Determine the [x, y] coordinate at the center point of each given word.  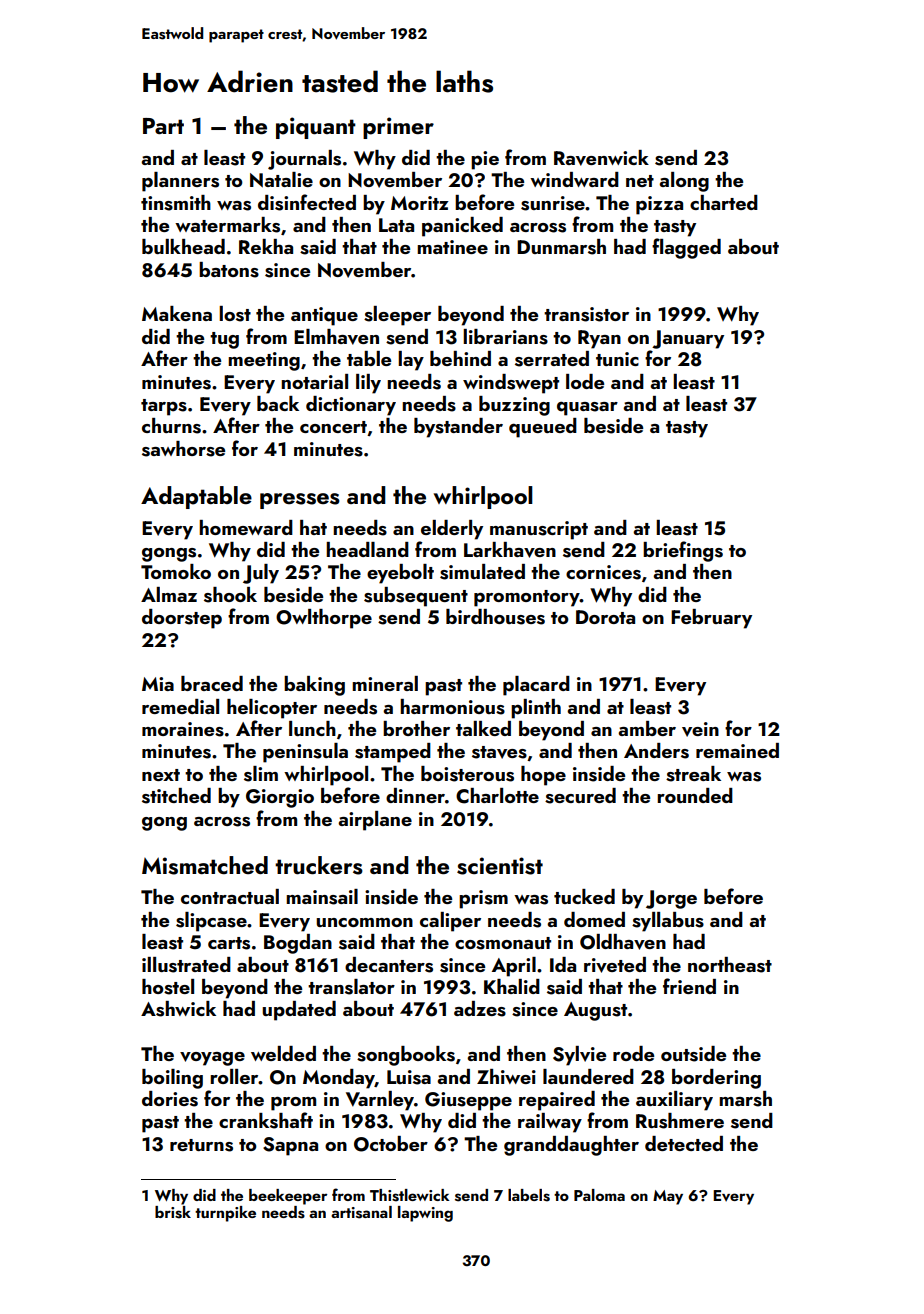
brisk [173, 1212]
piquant [316, 128]
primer [398, 128]
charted [724, 202]
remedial [180, 706]
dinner [415, 795]
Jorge [671, 899]
